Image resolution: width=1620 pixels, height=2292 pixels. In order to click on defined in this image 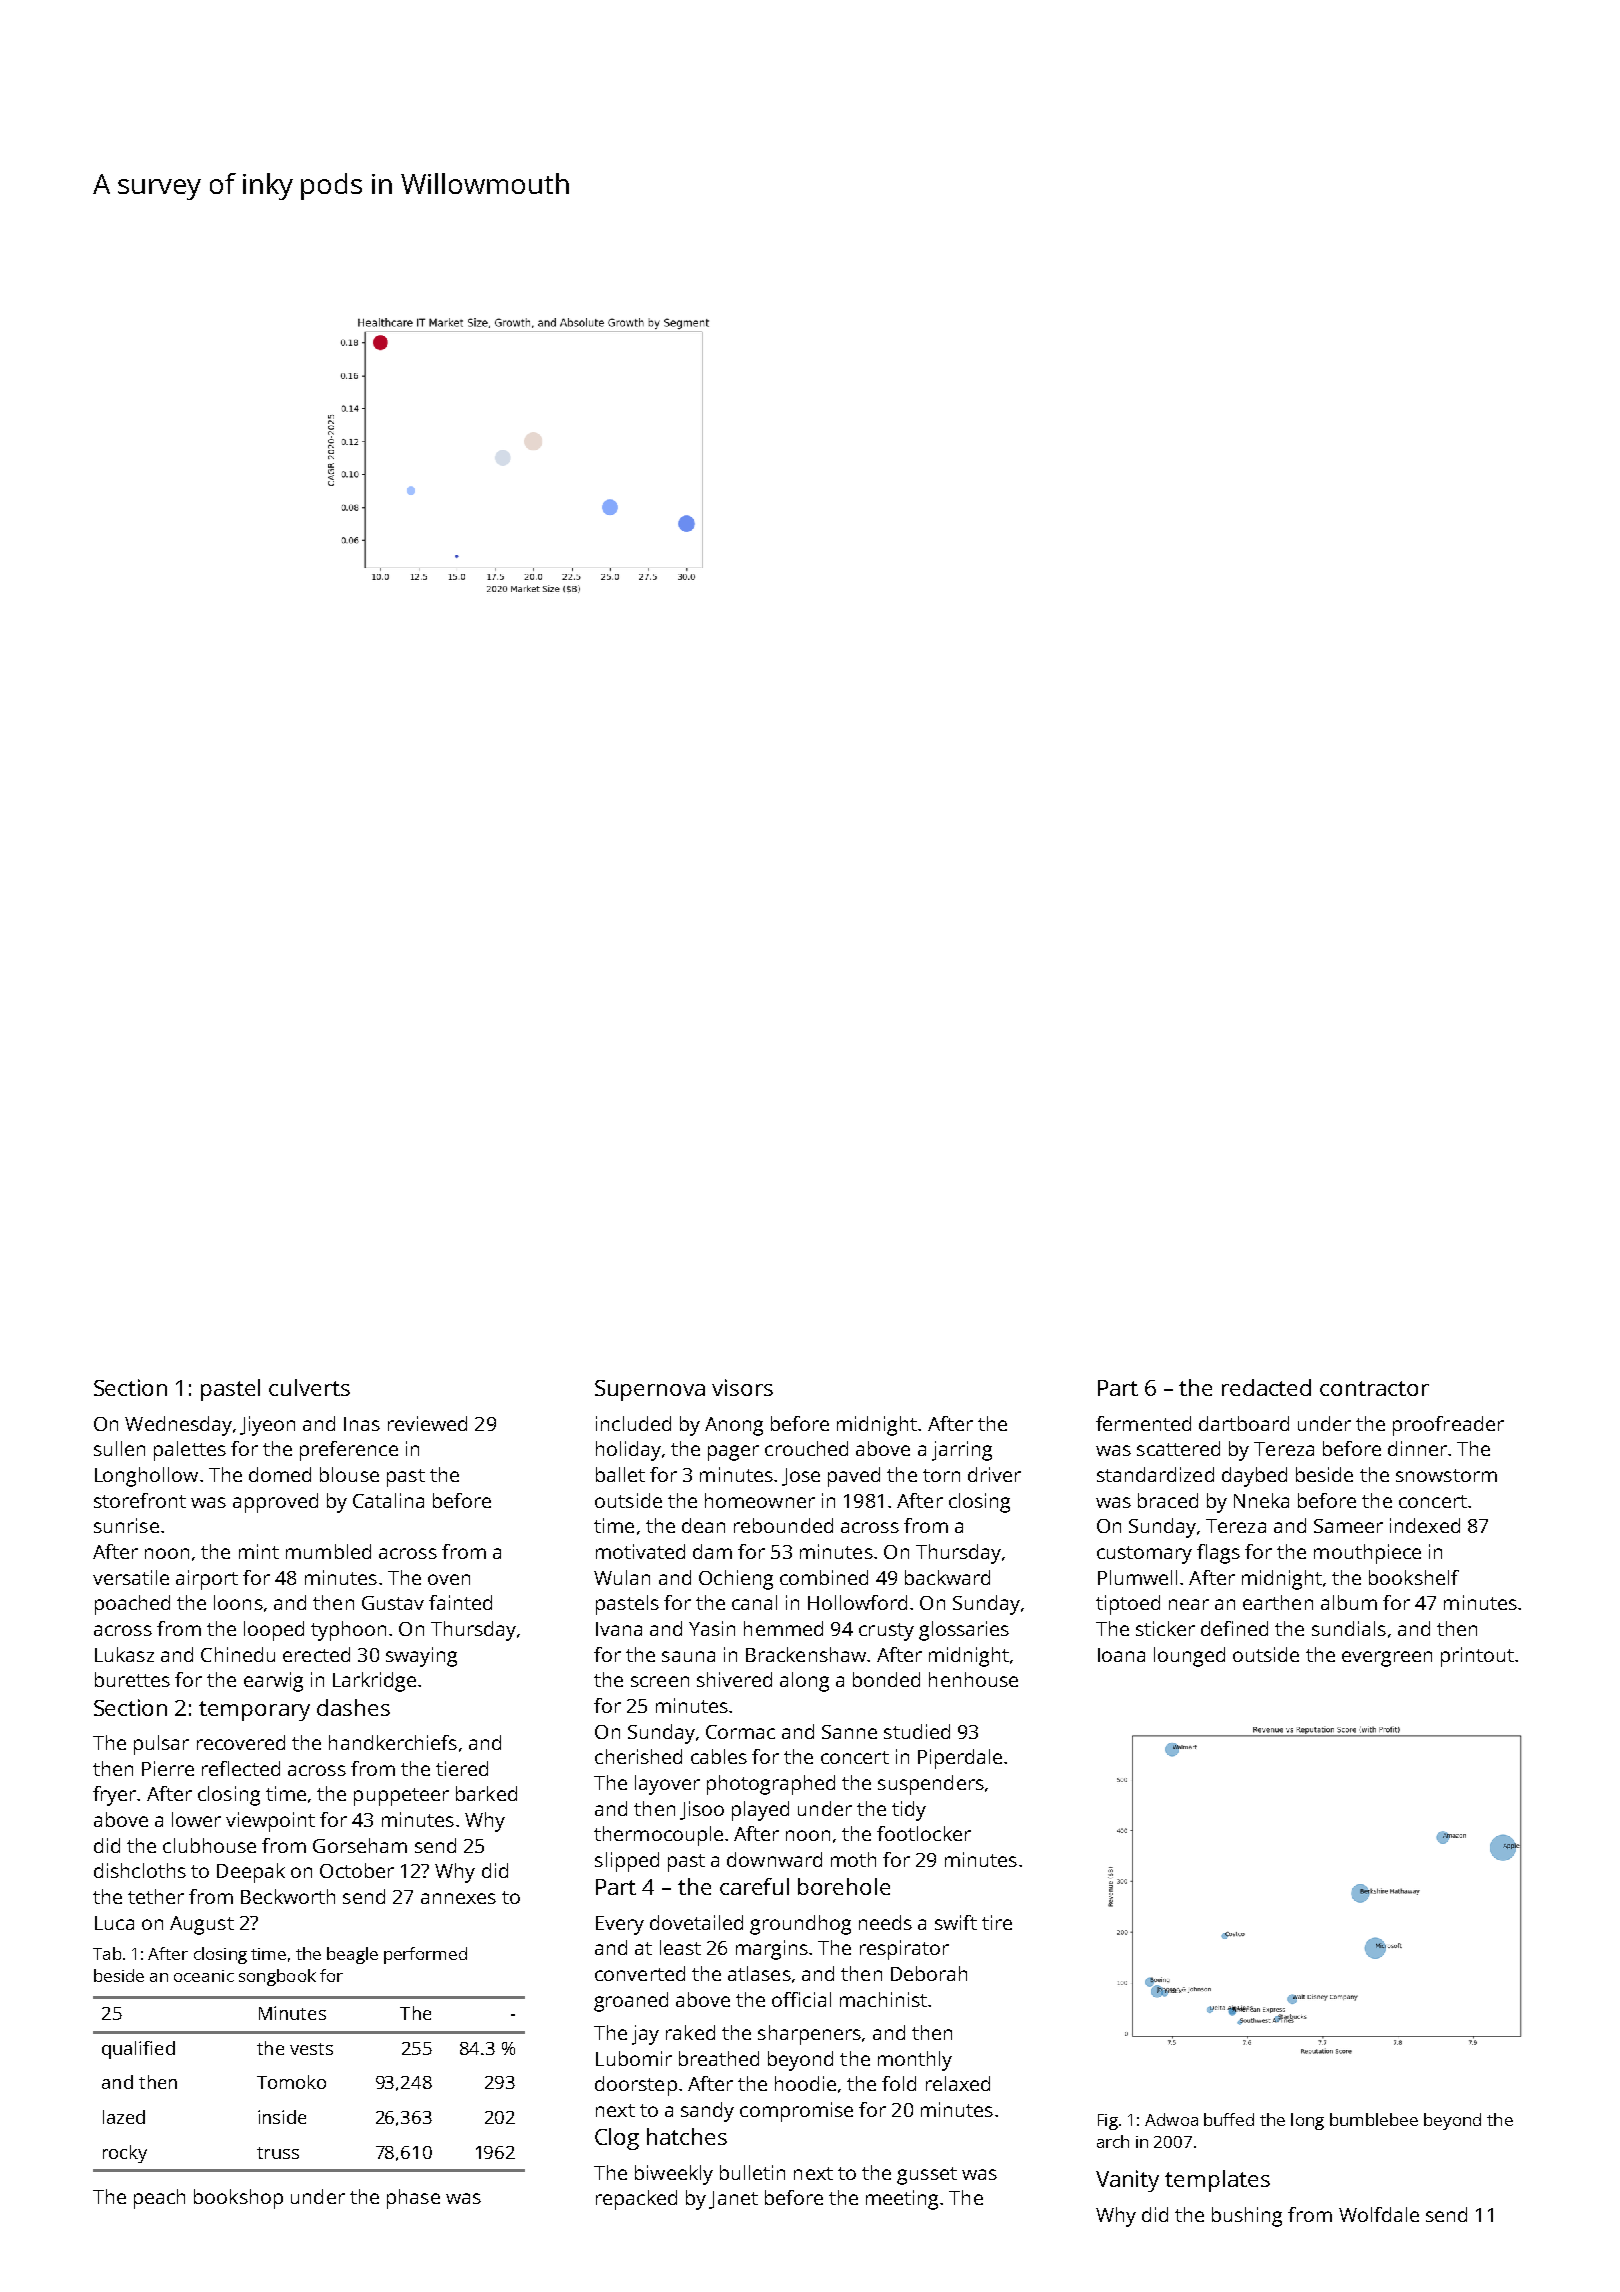, I will do `click(1234, 1628)`.
